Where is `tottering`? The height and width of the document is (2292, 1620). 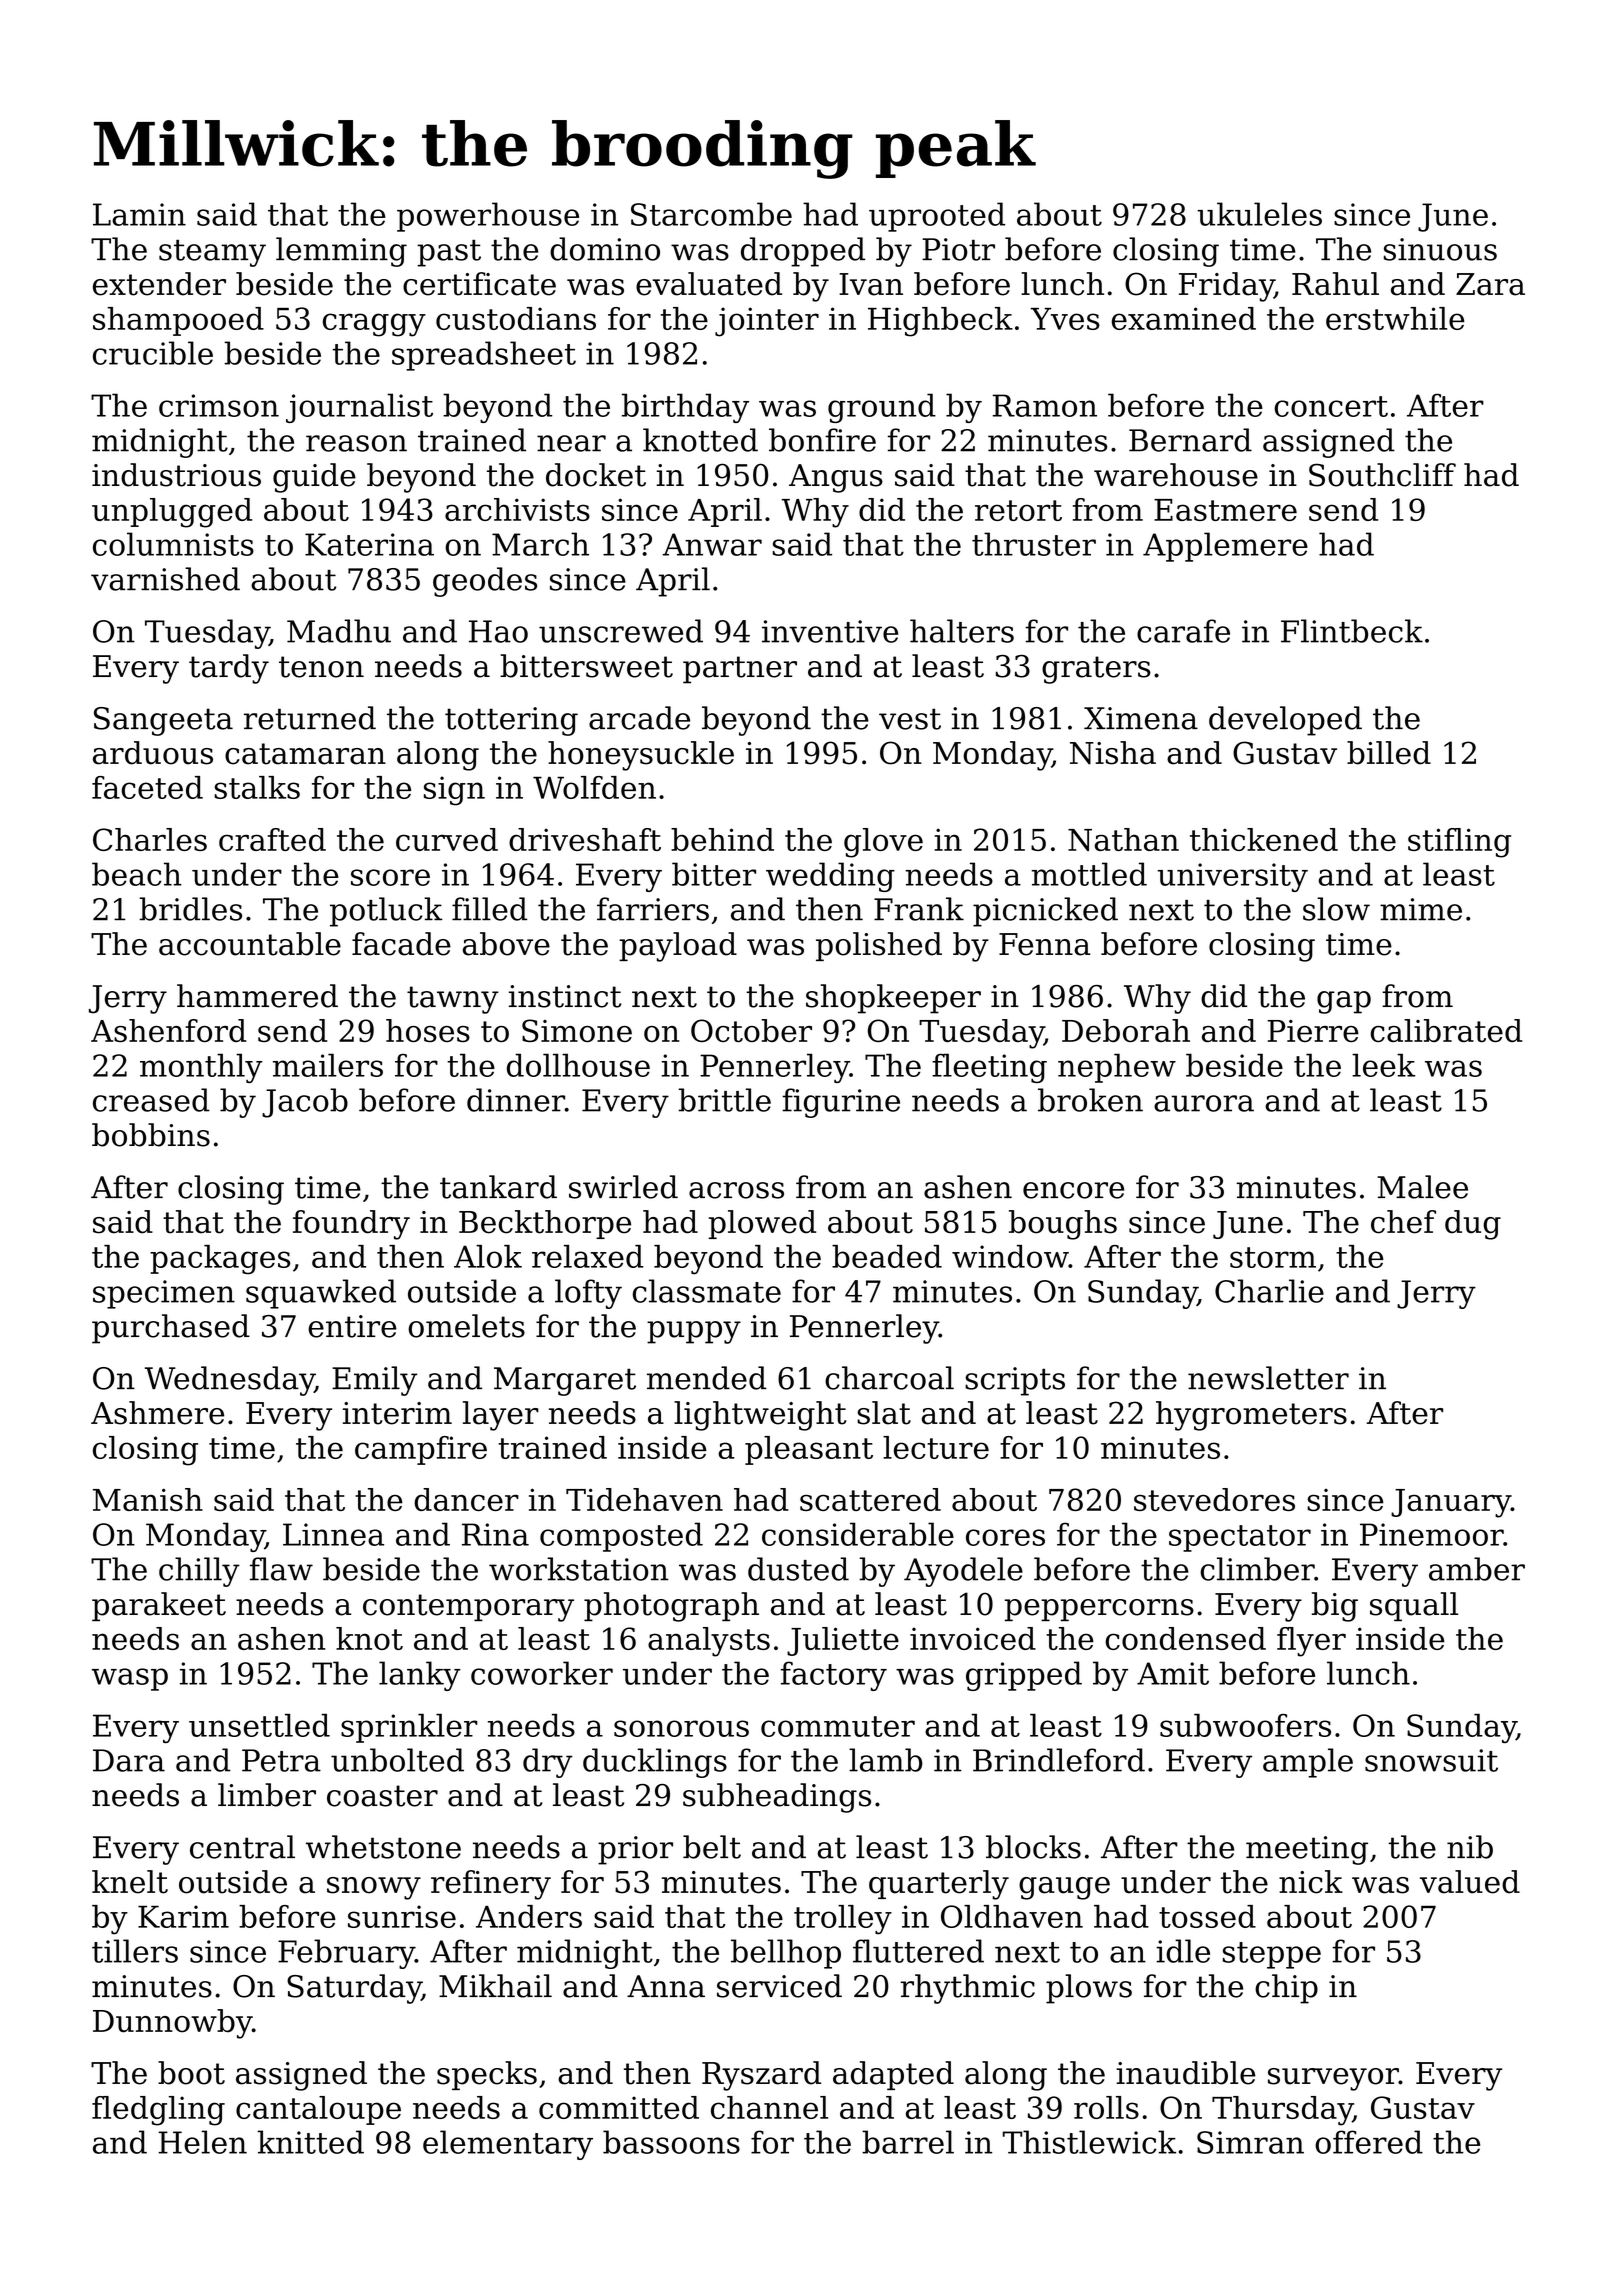 tottering is located at coordinates (511, 721).
